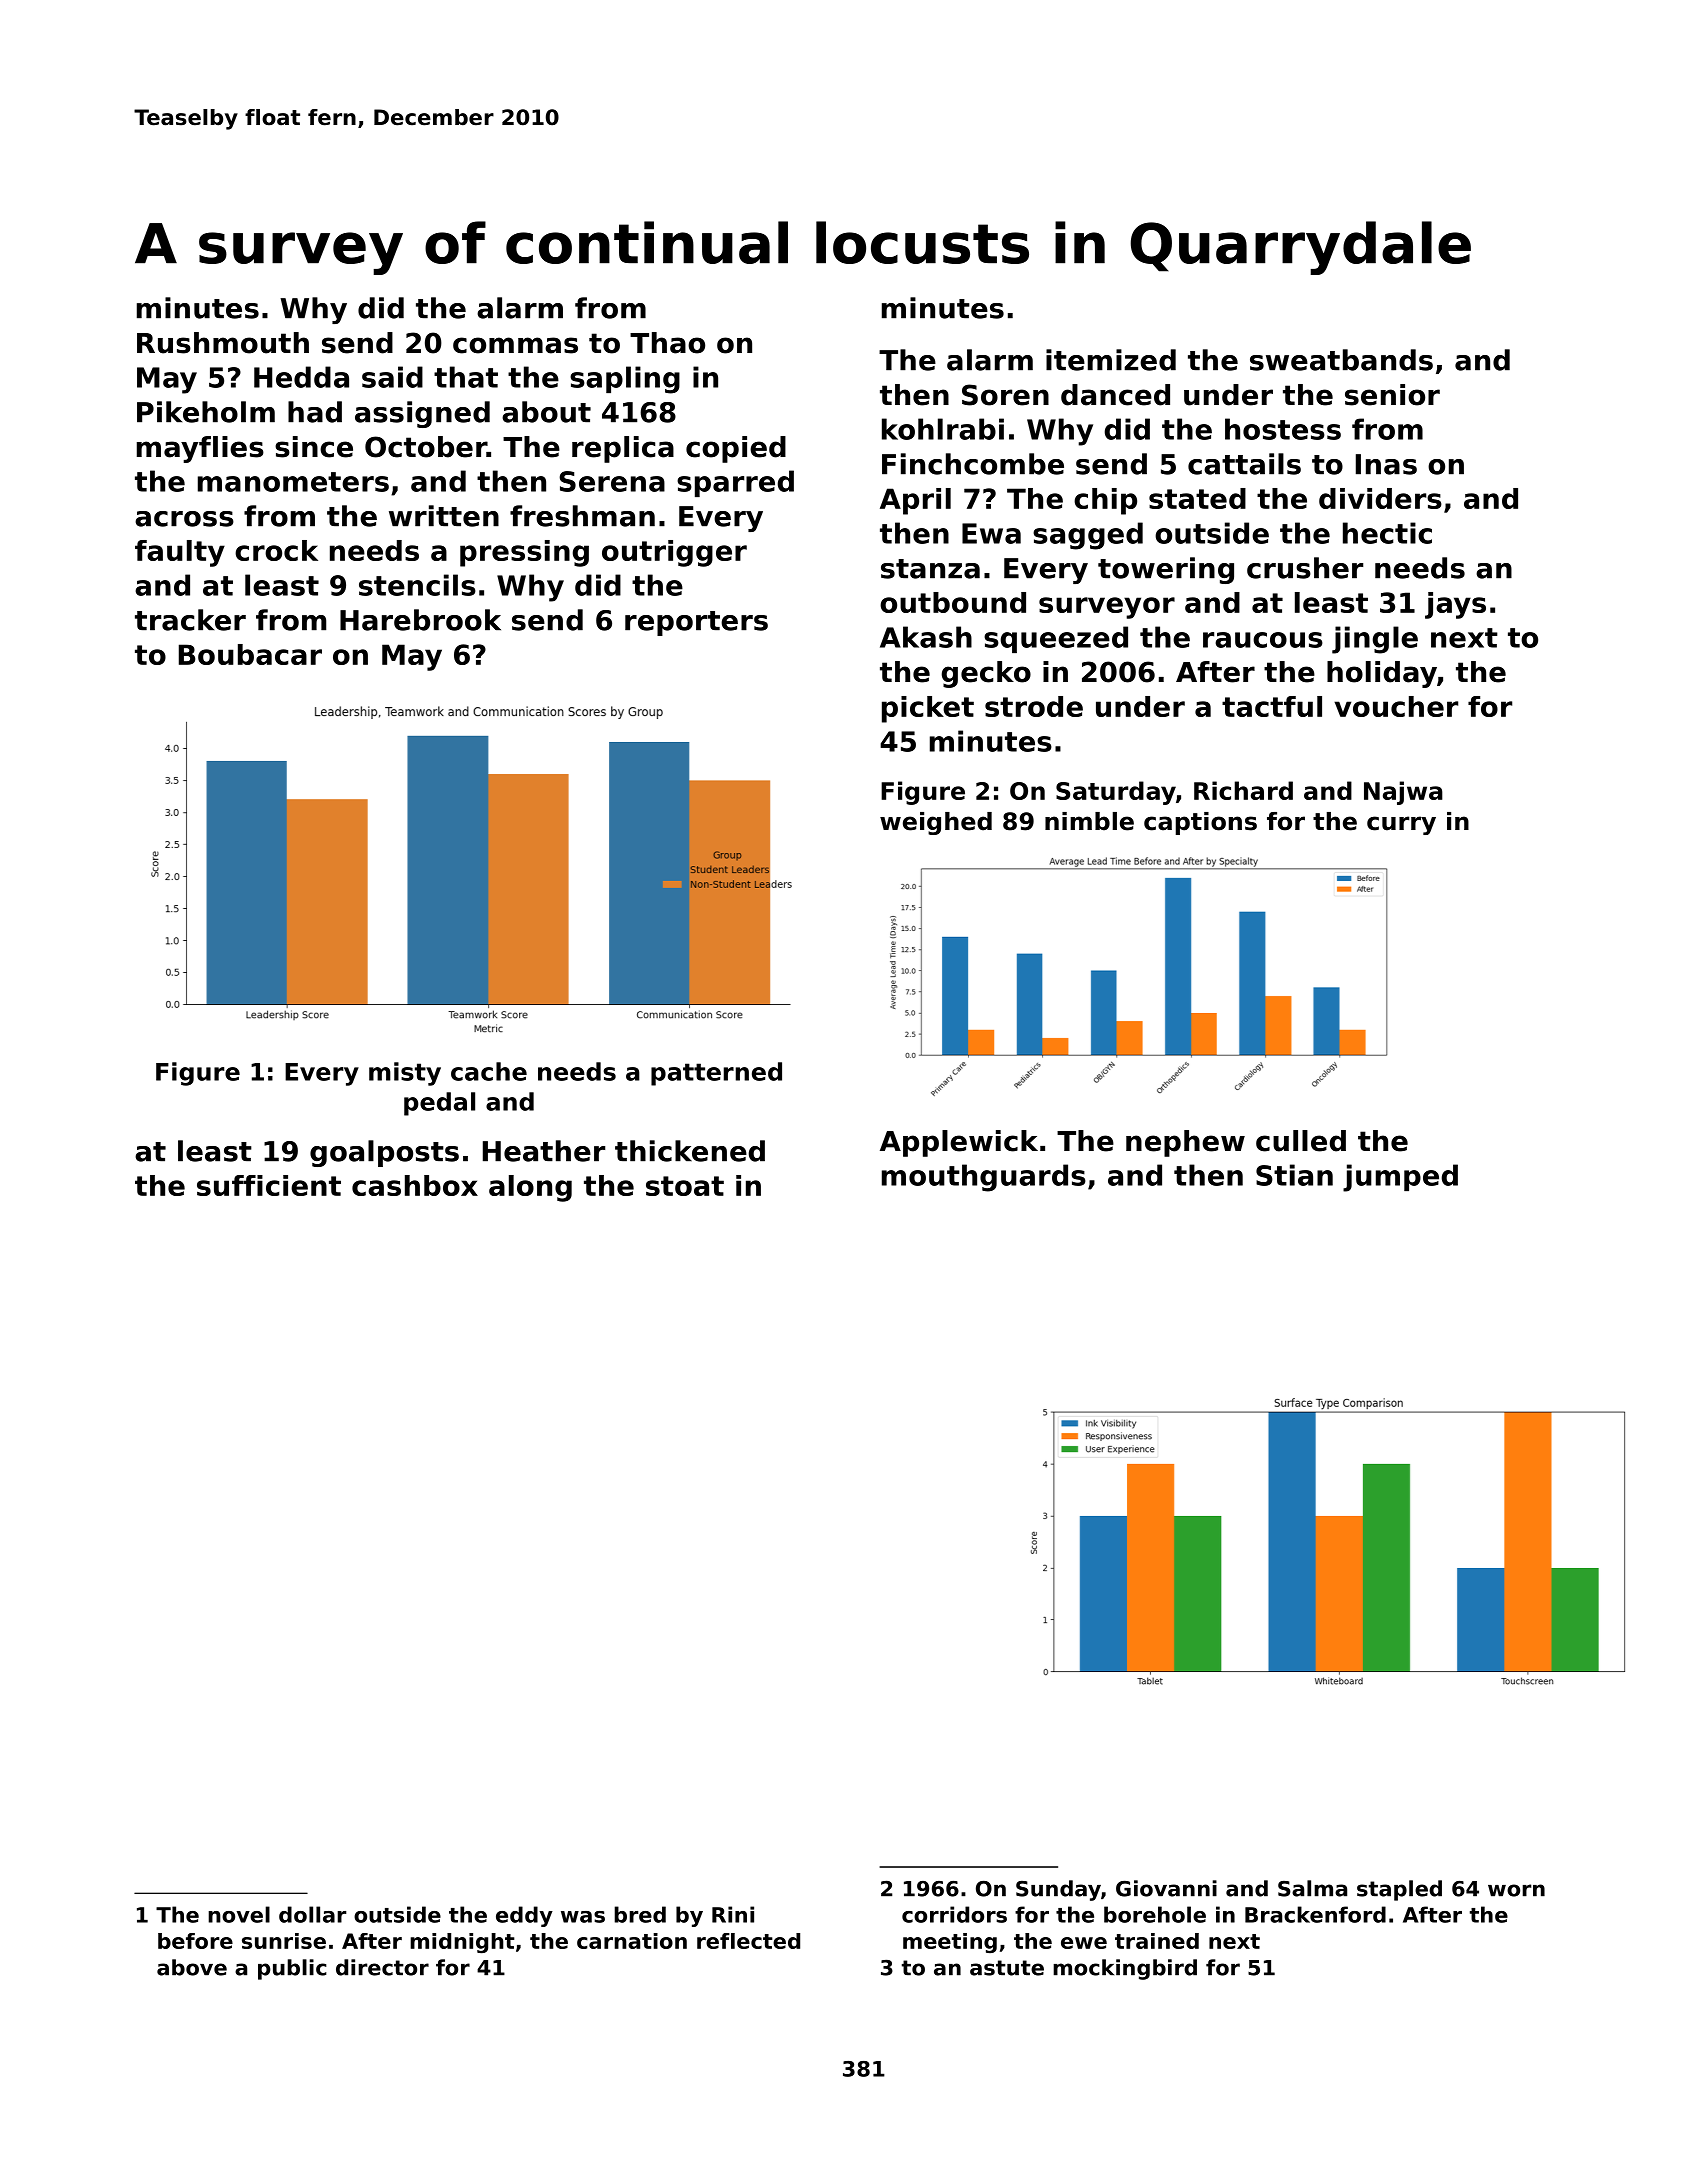  I want to click on reflected, so click(748, 1941).
